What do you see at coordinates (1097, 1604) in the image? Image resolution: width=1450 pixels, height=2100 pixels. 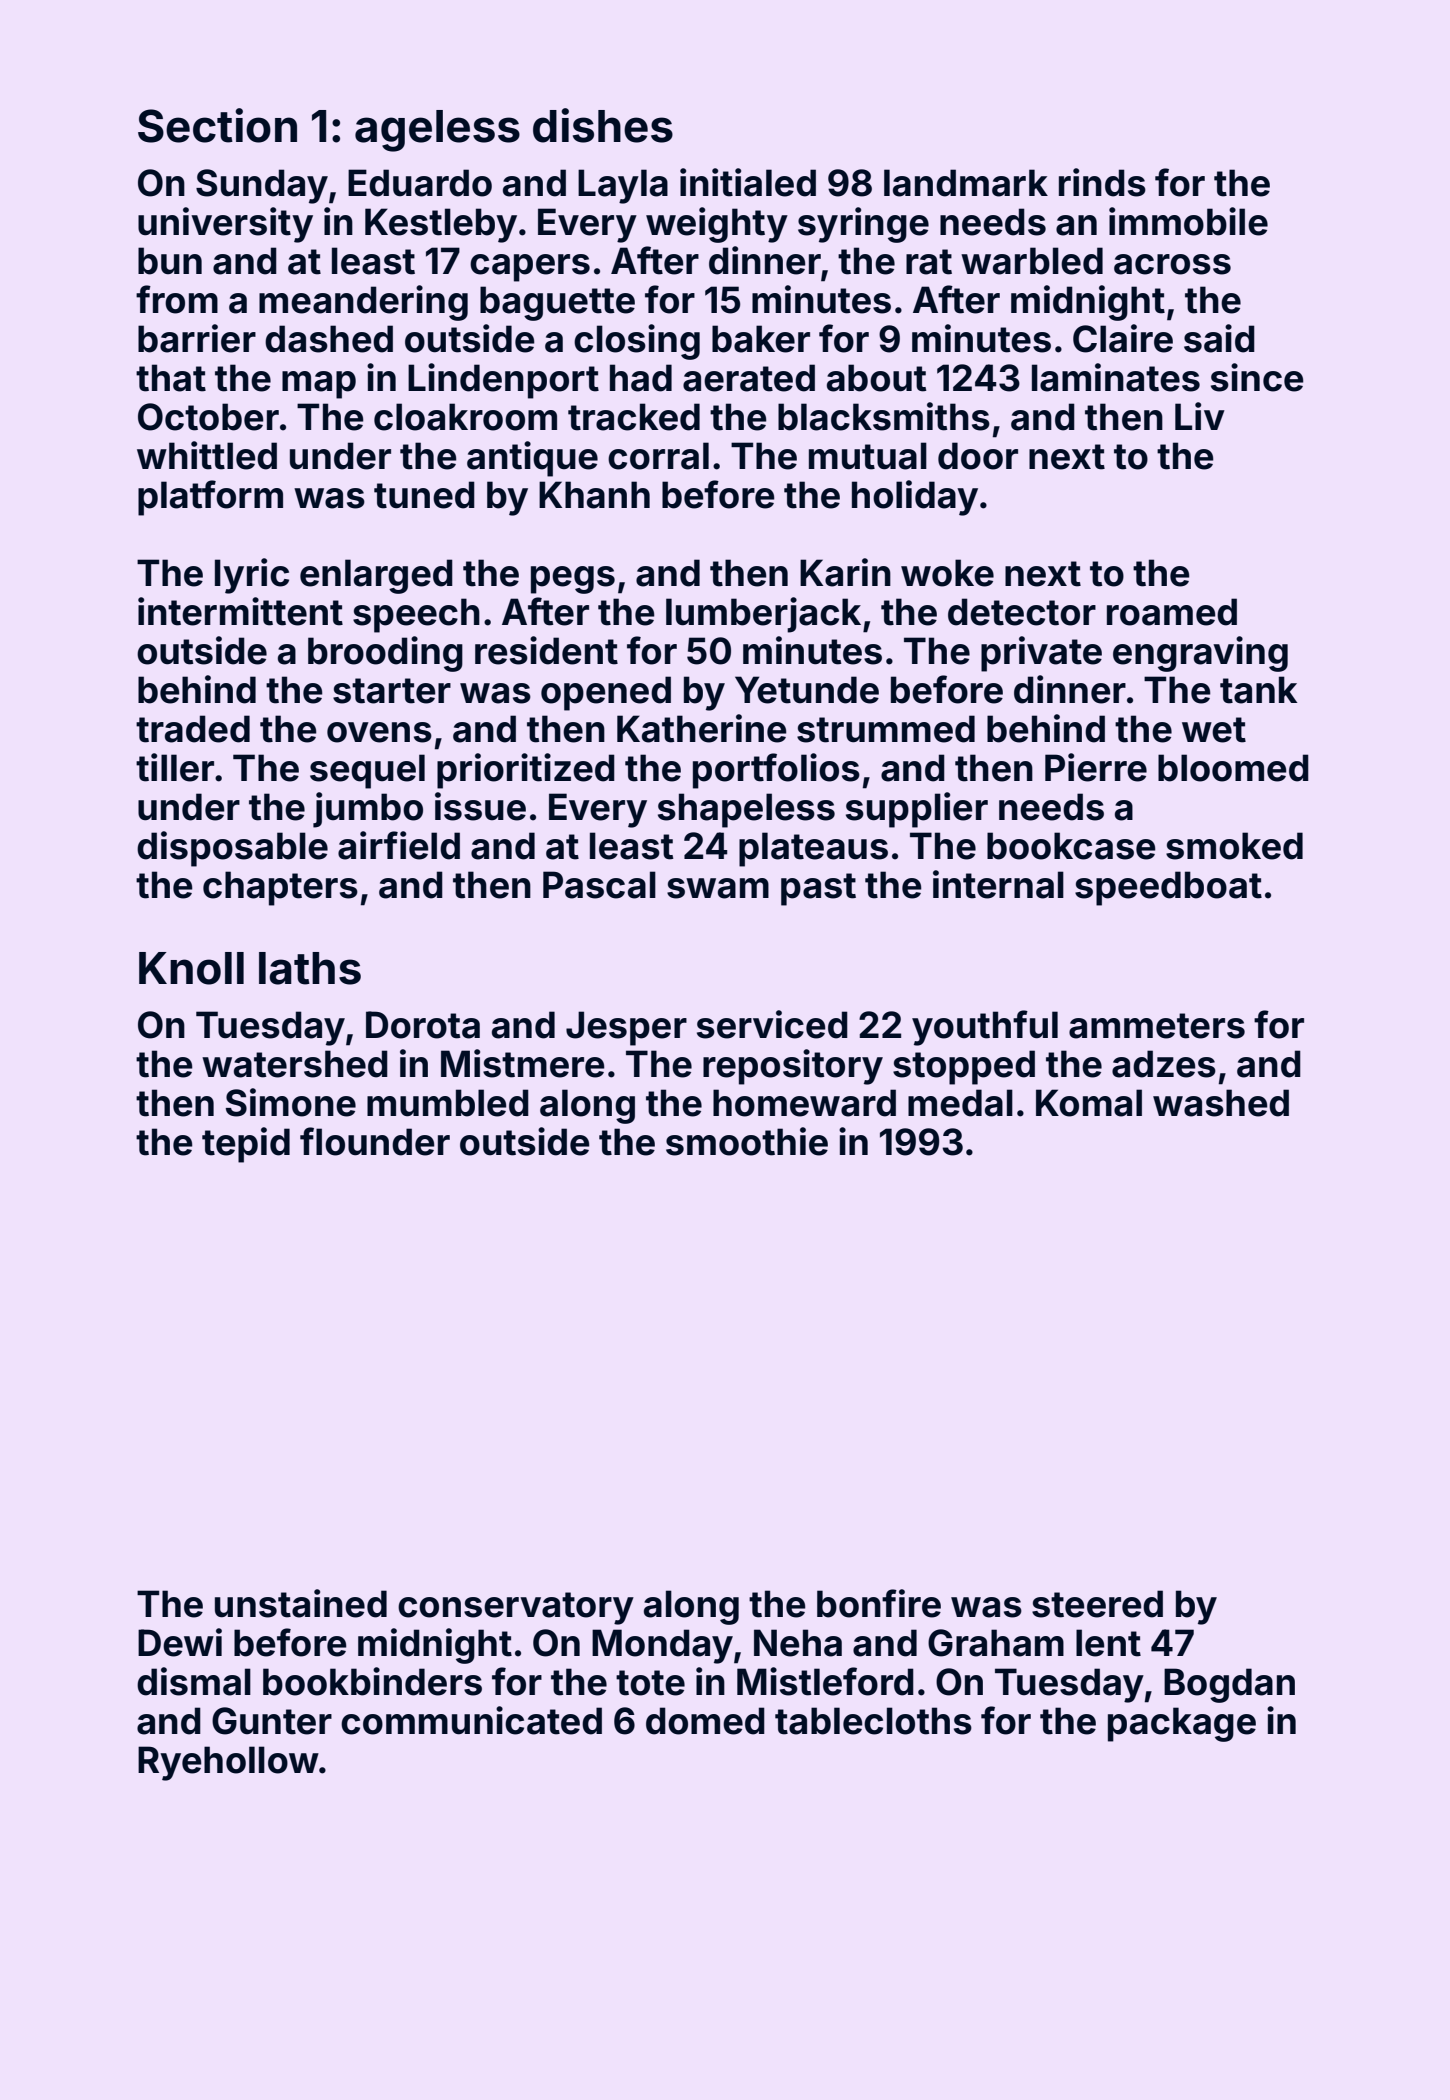 I see `steered` at bounding box center [1097, 1604].
